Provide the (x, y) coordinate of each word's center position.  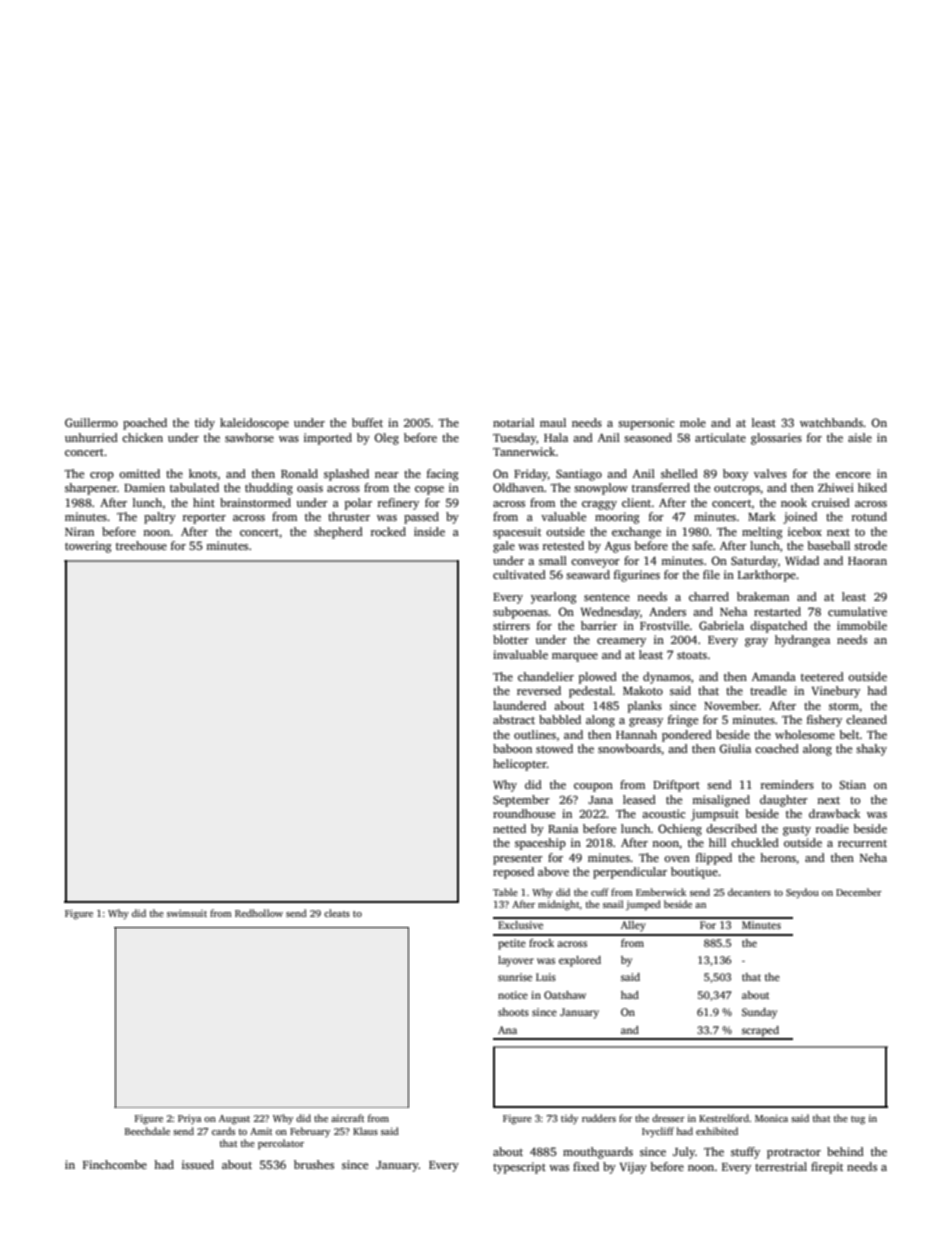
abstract (514, 719)
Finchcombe (115, 1164)
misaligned (721, 801)
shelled (679, 473)
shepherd (338, 533)
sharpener (91, 489)
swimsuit (187, 913)
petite (512, 944)
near (387, 475)
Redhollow (259, 913)
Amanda (774, 676)
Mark (762, 516)
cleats (337, 913)
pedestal (591, 692)
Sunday (759, 1013)
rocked (388, 531)
